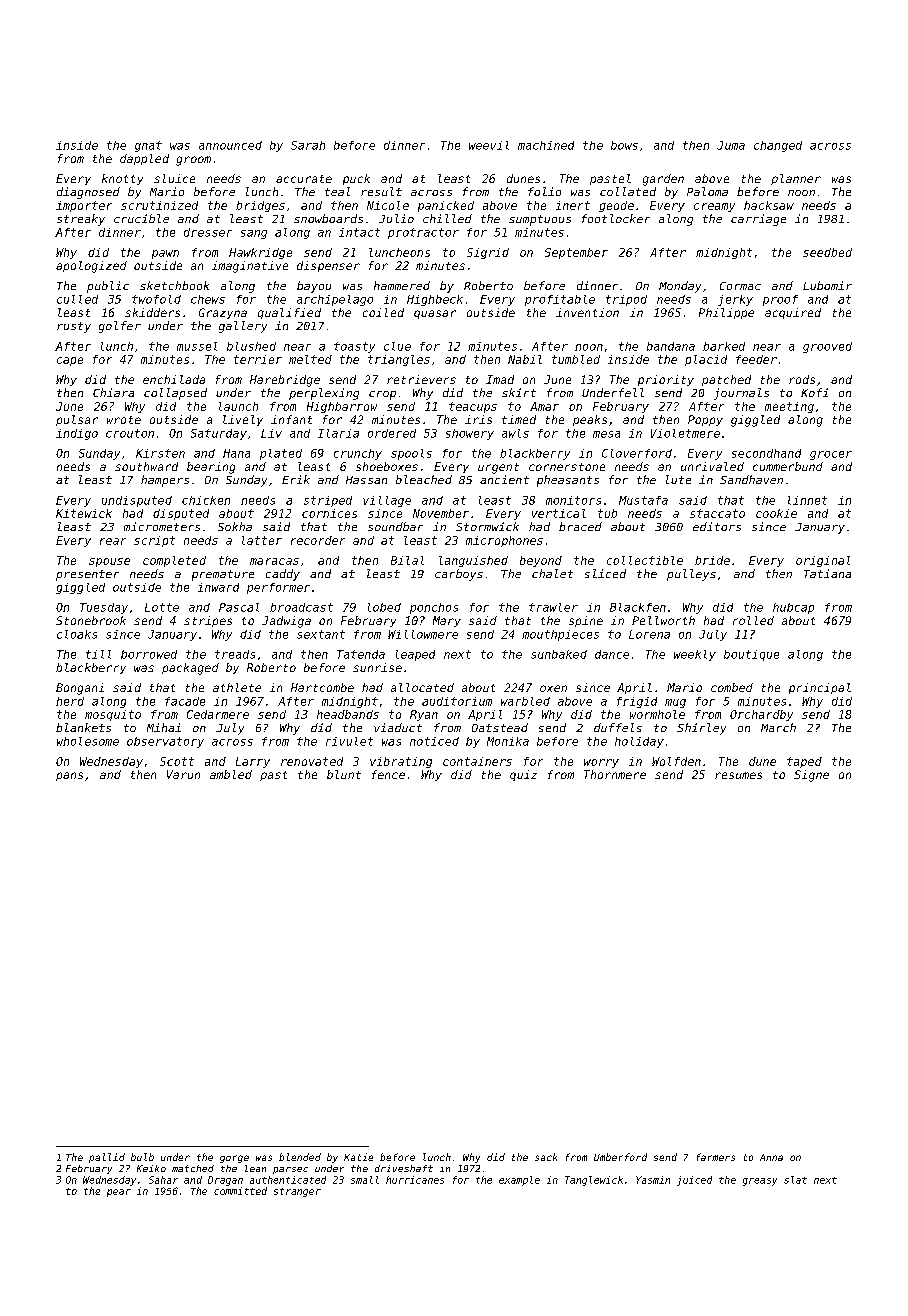 The image size is (908, 1316). I want to click on gnat, so click(148, 146).
